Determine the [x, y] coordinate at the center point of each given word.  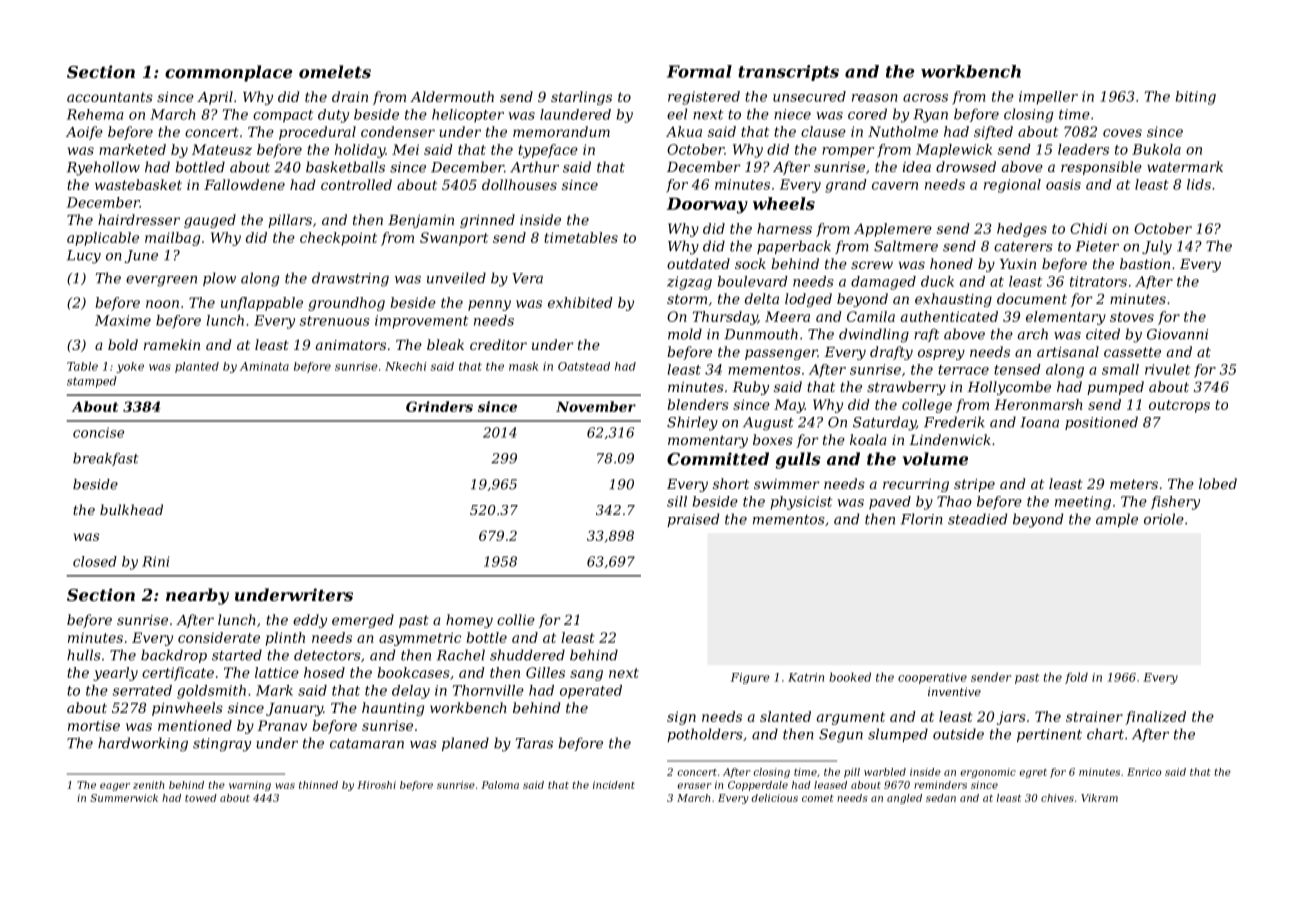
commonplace [229, 73]
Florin [922, 519]
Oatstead [584, 366]
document [1032, 298]
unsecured [809, 96]
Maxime [123, 320]
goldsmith [211, 692]
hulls [84, 655]
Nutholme [903, 131]
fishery [1175, 503]
